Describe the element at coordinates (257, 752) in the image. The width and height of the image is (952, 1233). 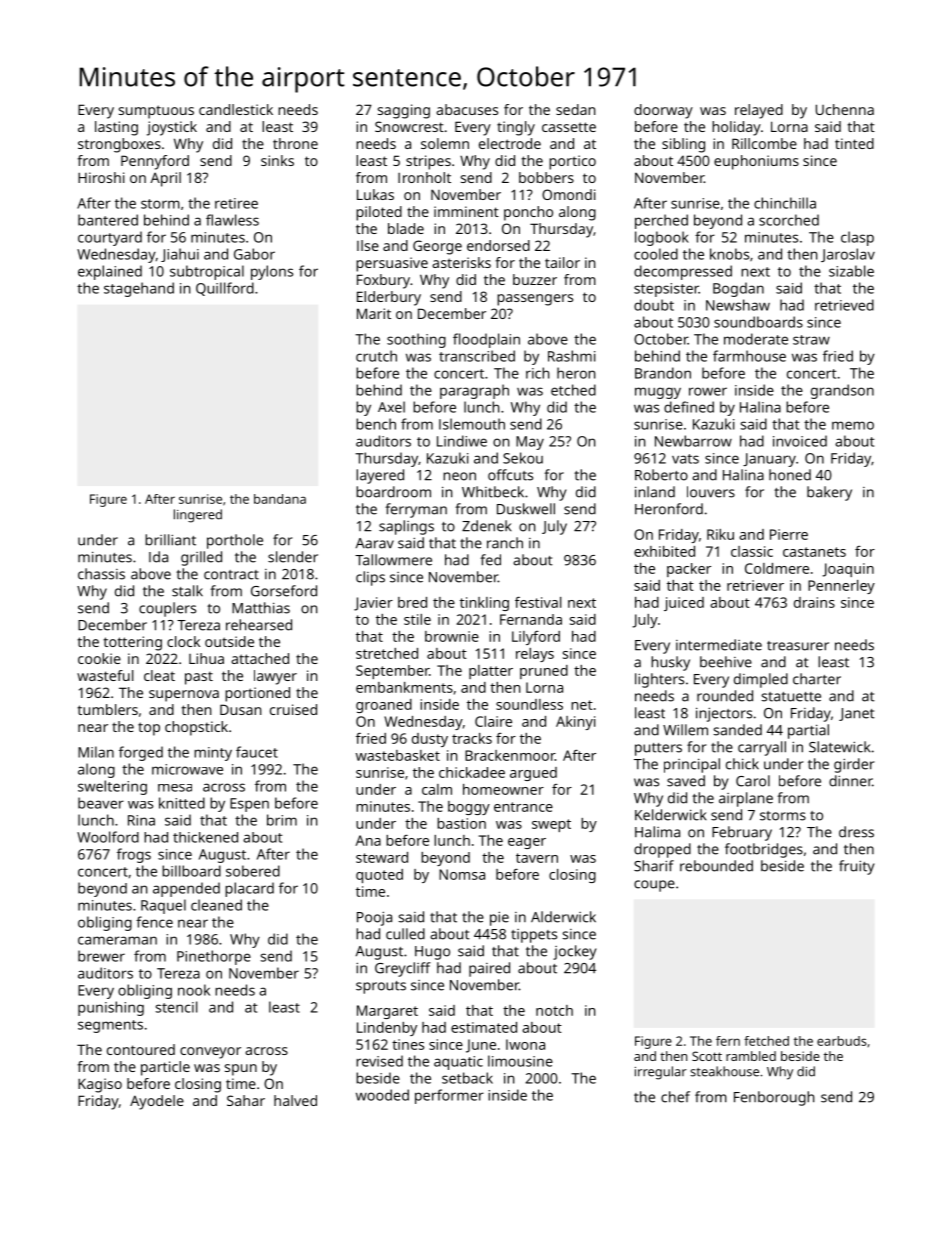
I see `faucet` at that location.
